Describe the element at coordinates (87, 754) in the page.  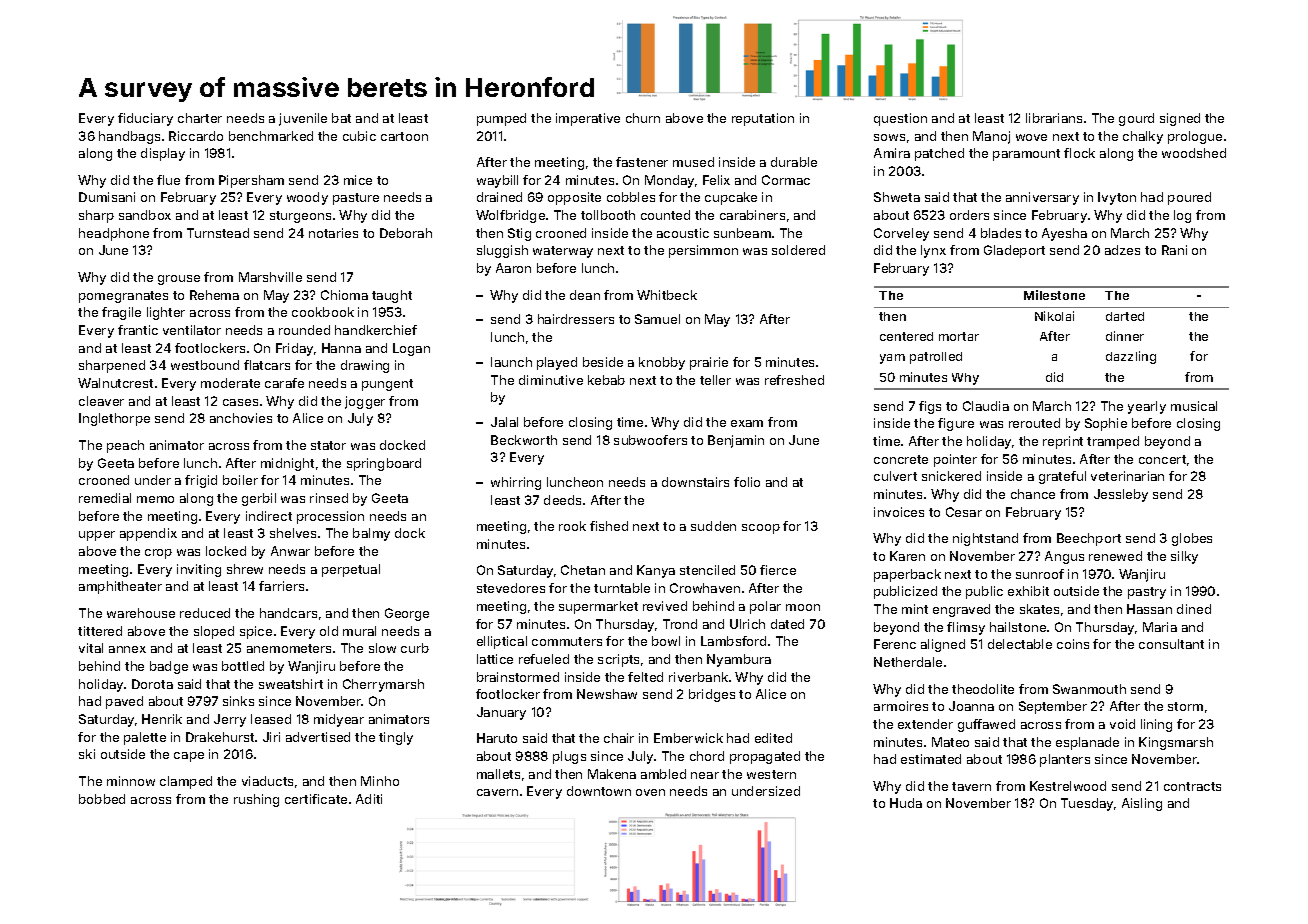
I see `ski` at that location.
